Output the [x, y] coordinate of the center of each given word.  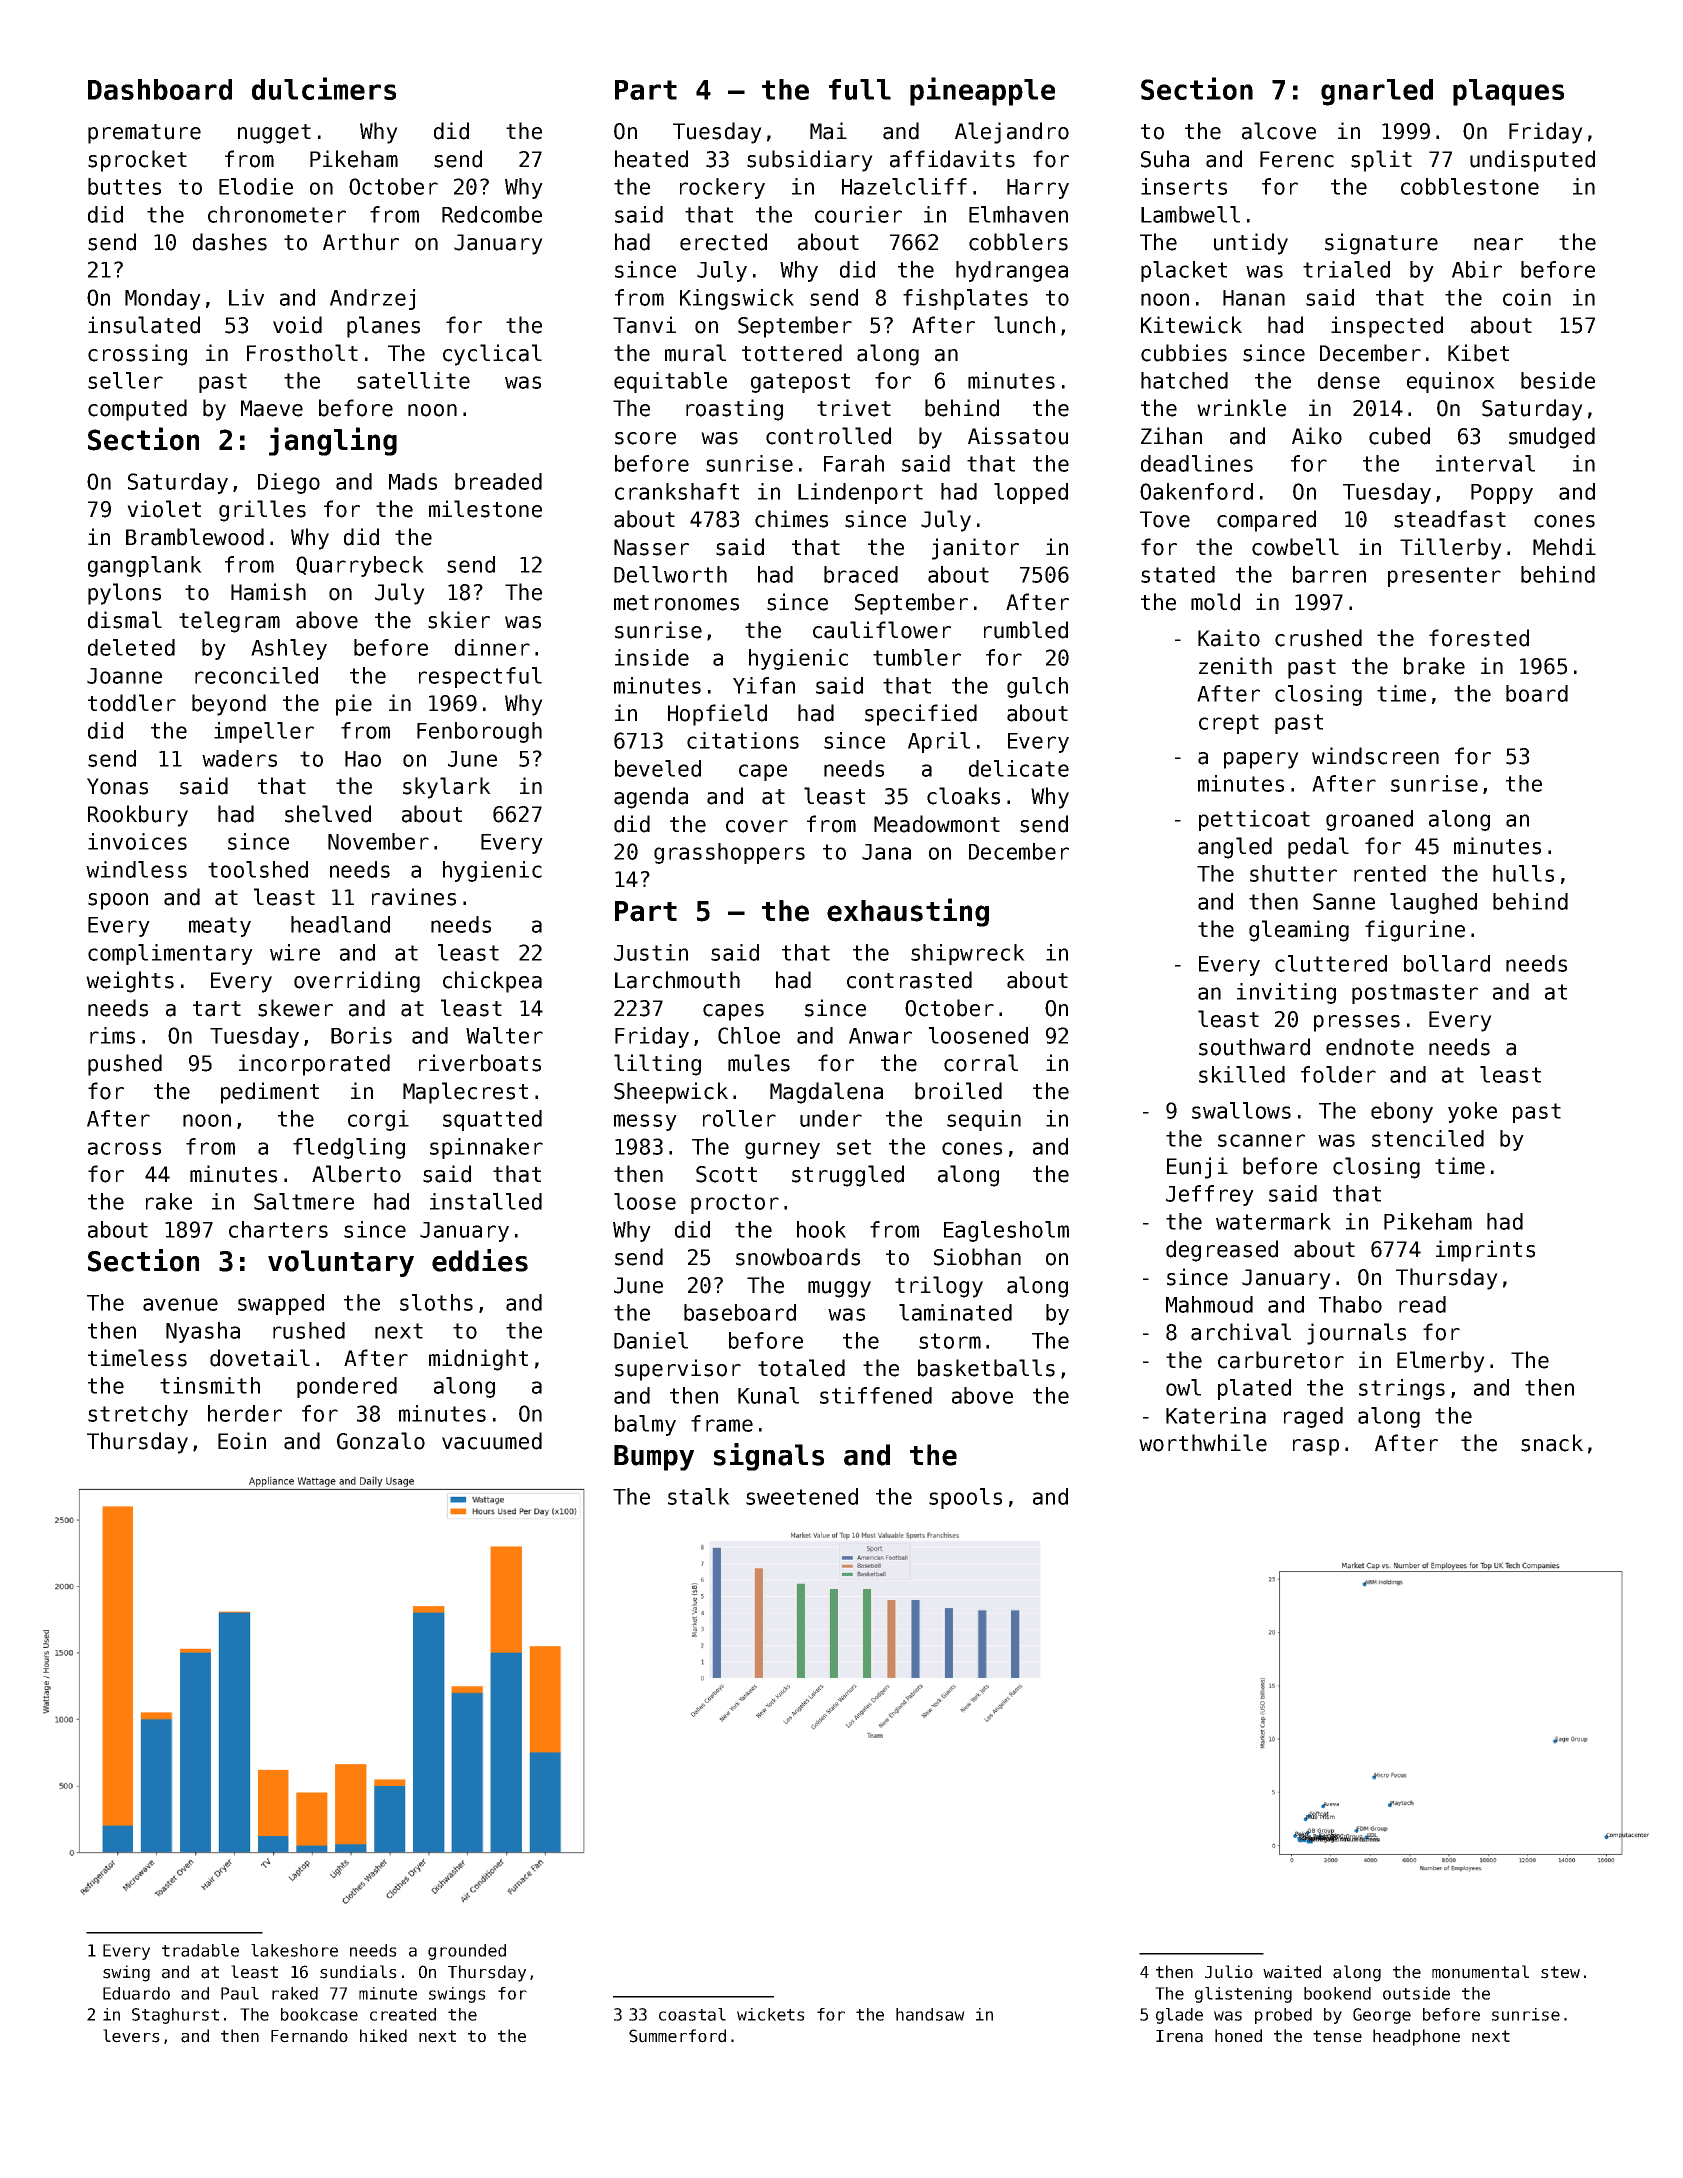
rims [112, 1035]
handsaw [930, 2014]
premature [144, 134]
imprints [1485, 1251]
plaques [1508, 92]
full [860, 89]
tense [1337, 2036]
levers [131, 2036]
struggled [848, 1176]
